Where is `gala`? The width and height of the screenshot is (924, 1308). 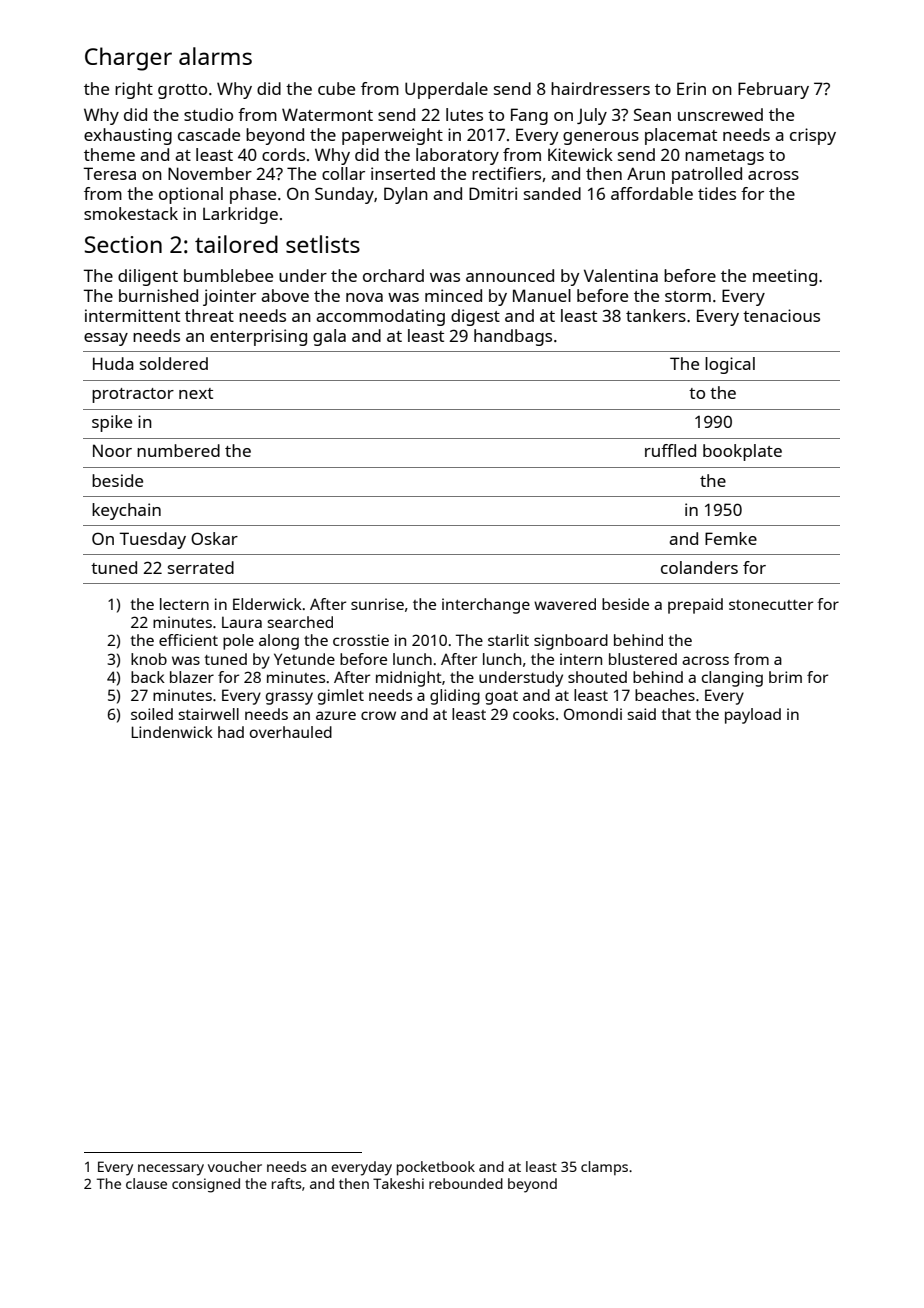 gala is located at coordinates (329, 337).
